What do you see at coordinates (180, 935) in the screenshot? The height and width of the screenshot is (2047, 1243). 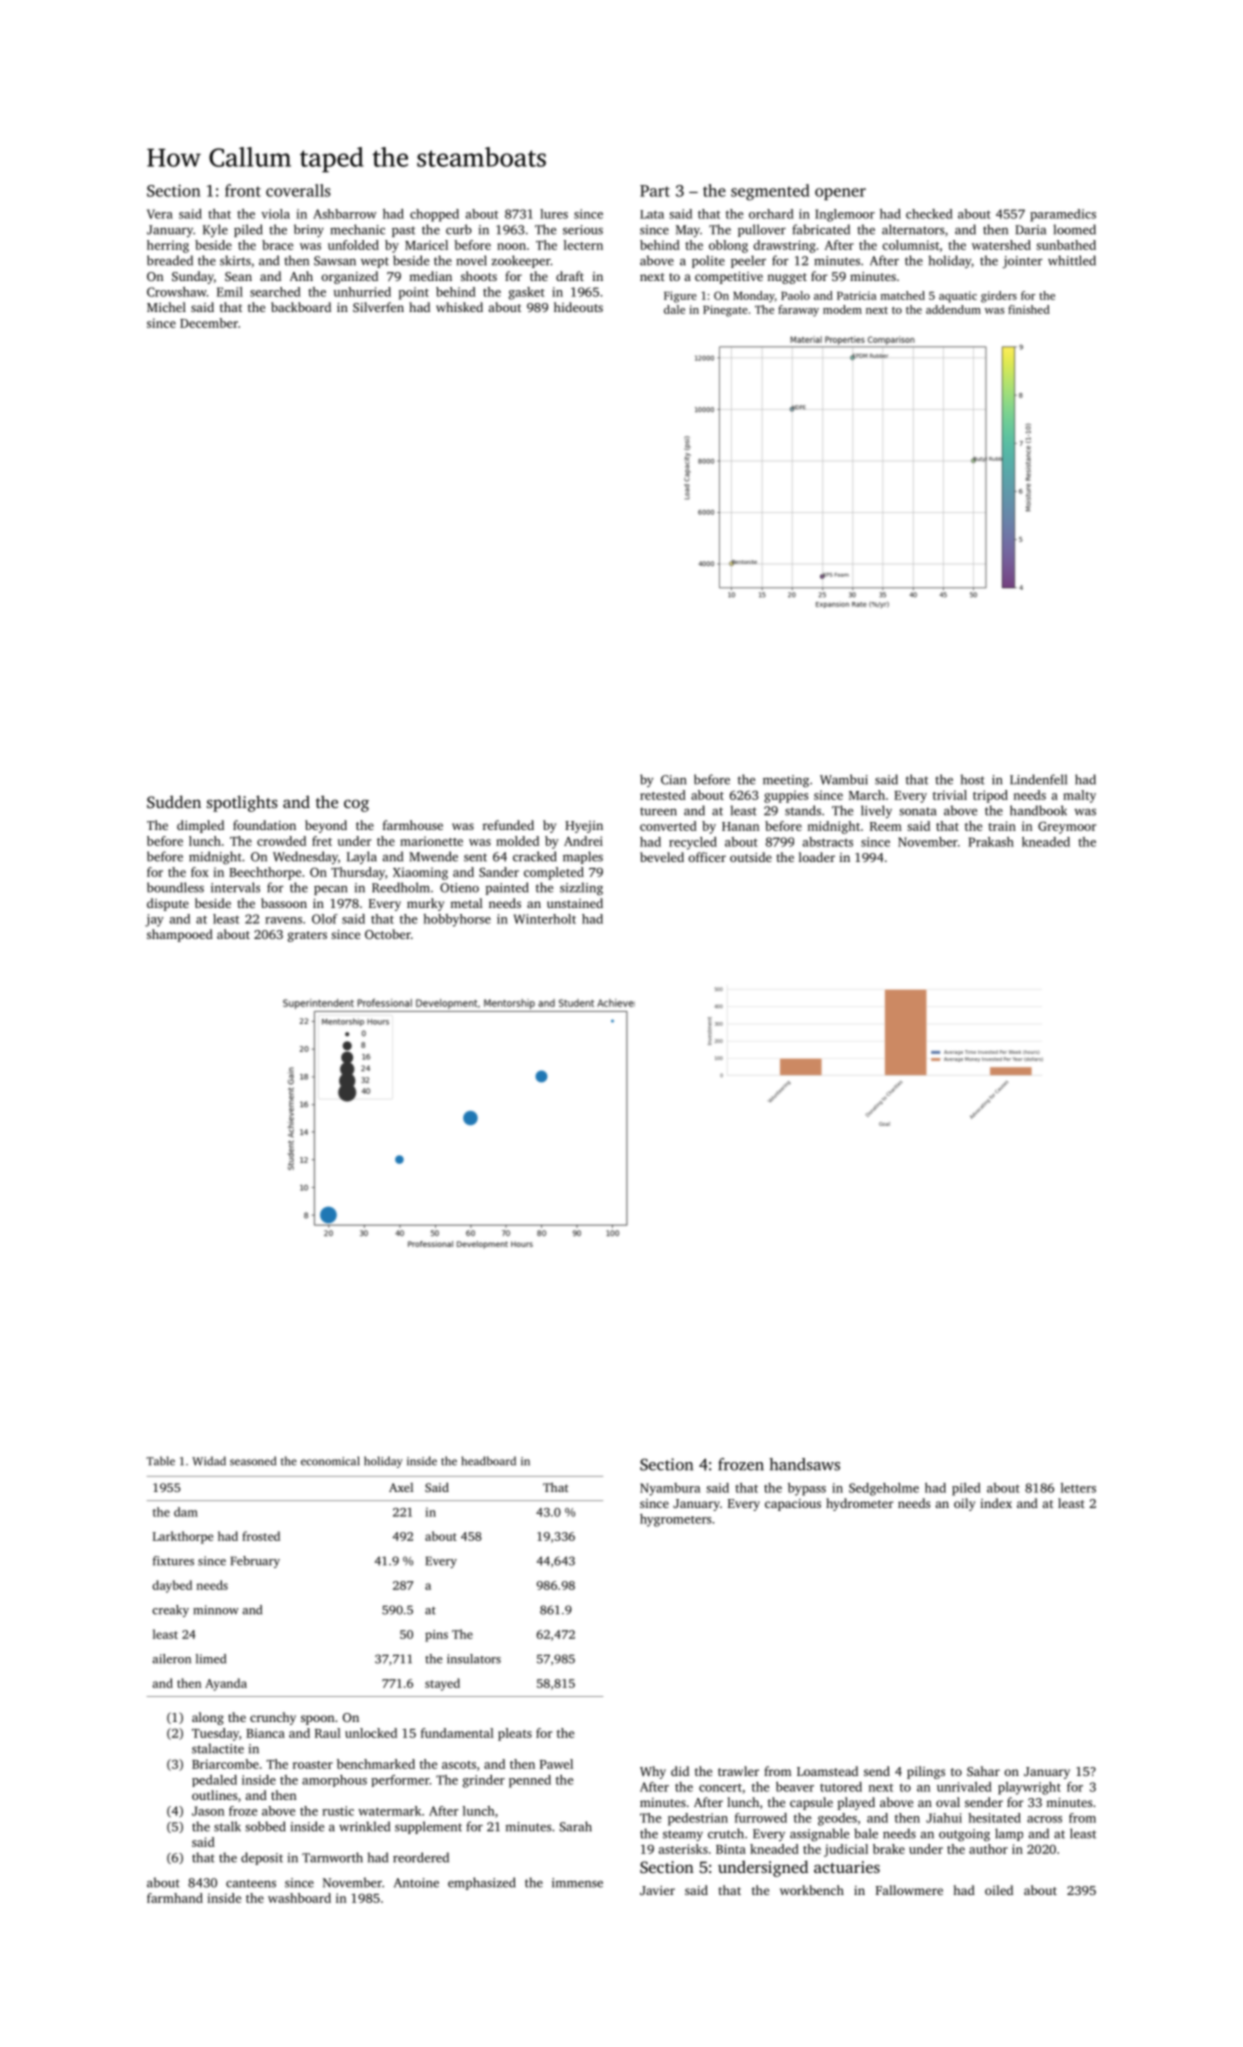 I see `shampooed` at bounding box center [180, 935].
